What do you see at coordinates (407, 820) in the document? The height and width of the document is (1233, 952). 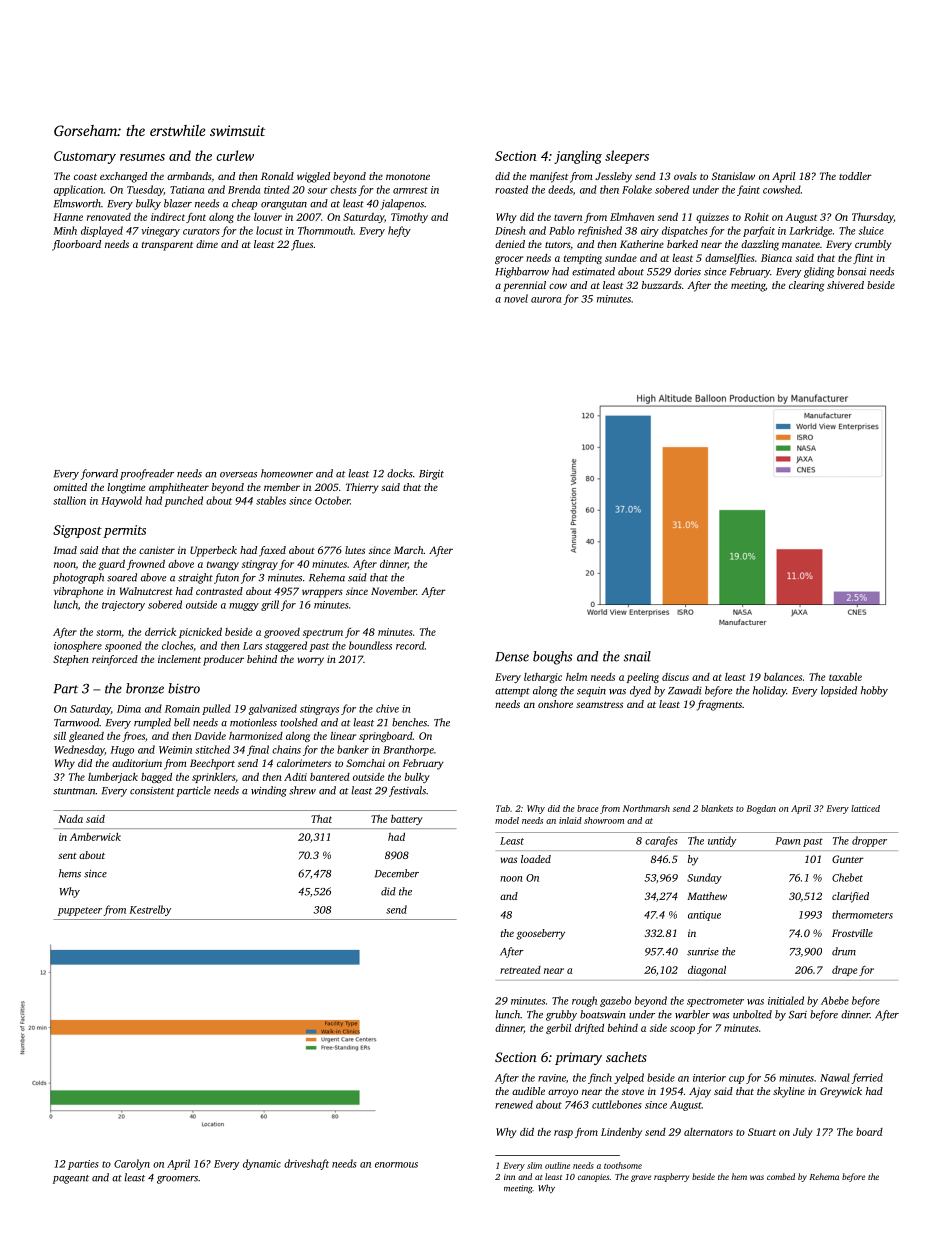 I see `battery` at bounding box center [407, 820].
